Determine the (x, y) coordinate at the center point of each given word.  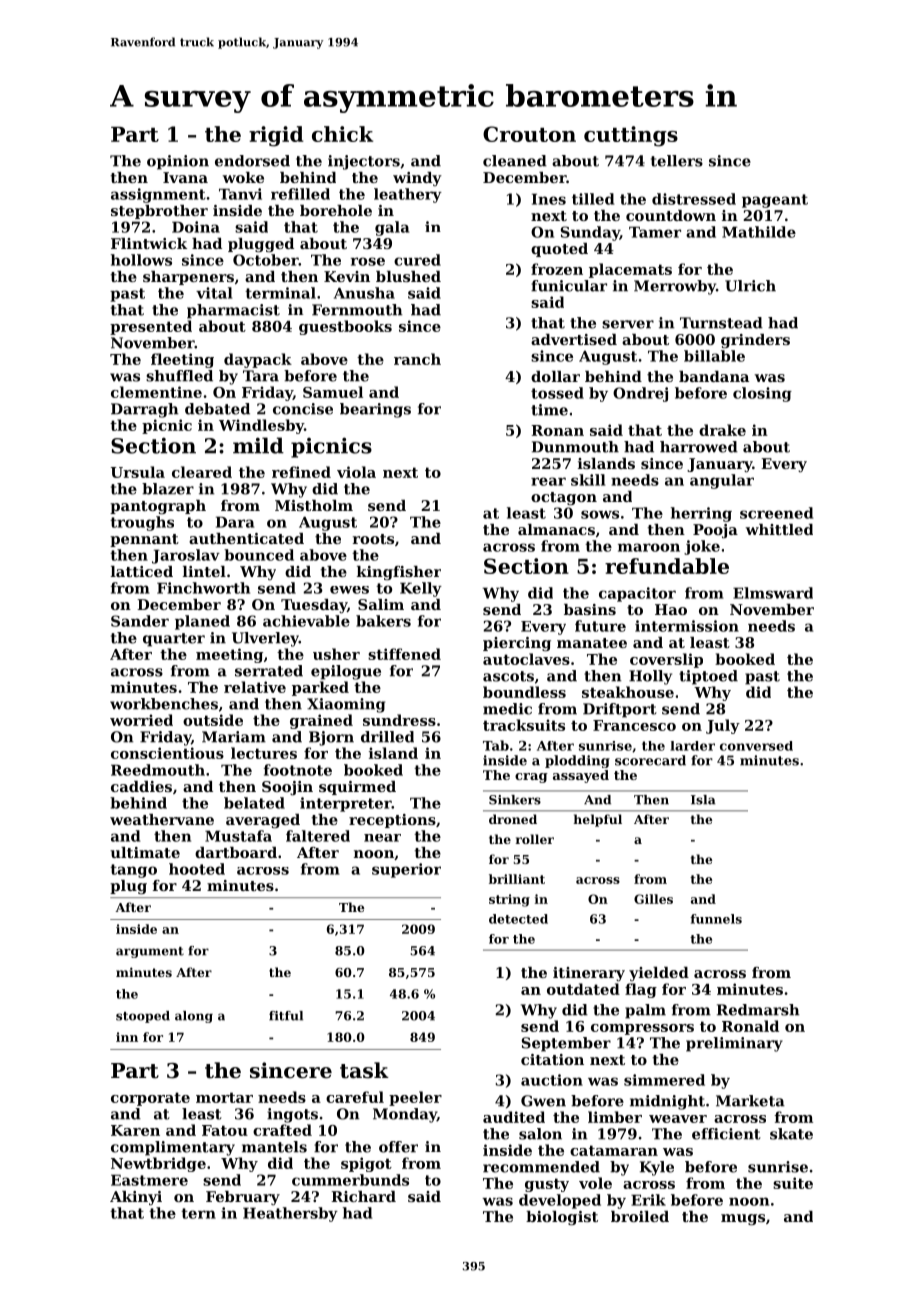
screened (776, 513)
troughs (142, 523)
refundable (667, 566)
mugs (743, 1220)
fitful (286, 1016)
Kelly (421, 589)
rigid (276, 136)
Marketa (750, 1101)
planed (202, 622)
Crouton (529, 134)
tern (198, 1213)
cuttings (631, 136)
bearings (375, 410)
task (364, 1070)
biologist (562, 1218)
